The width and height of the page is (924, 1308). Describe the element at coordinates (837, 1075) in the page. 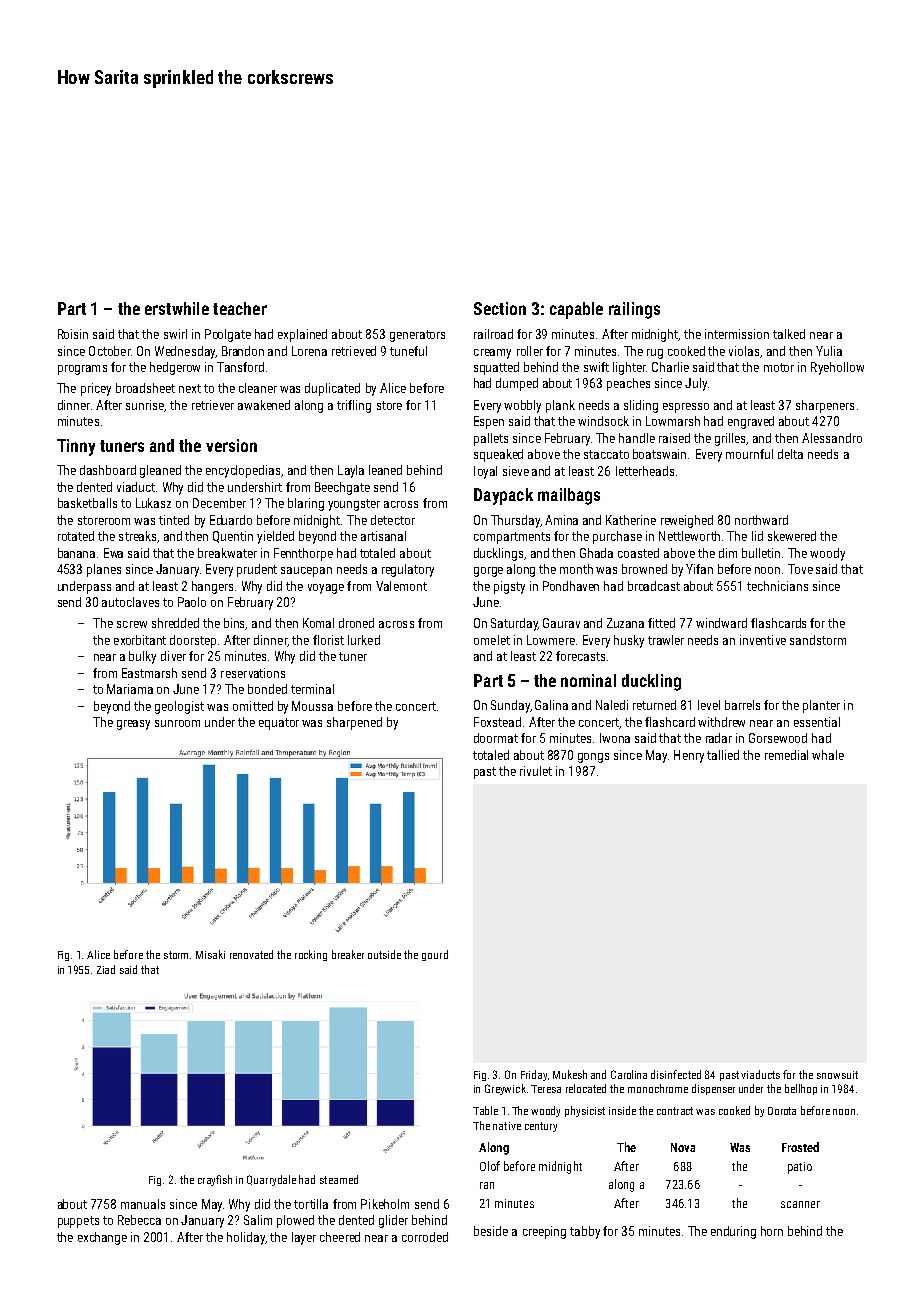

I see `snowsuit` at that location.
